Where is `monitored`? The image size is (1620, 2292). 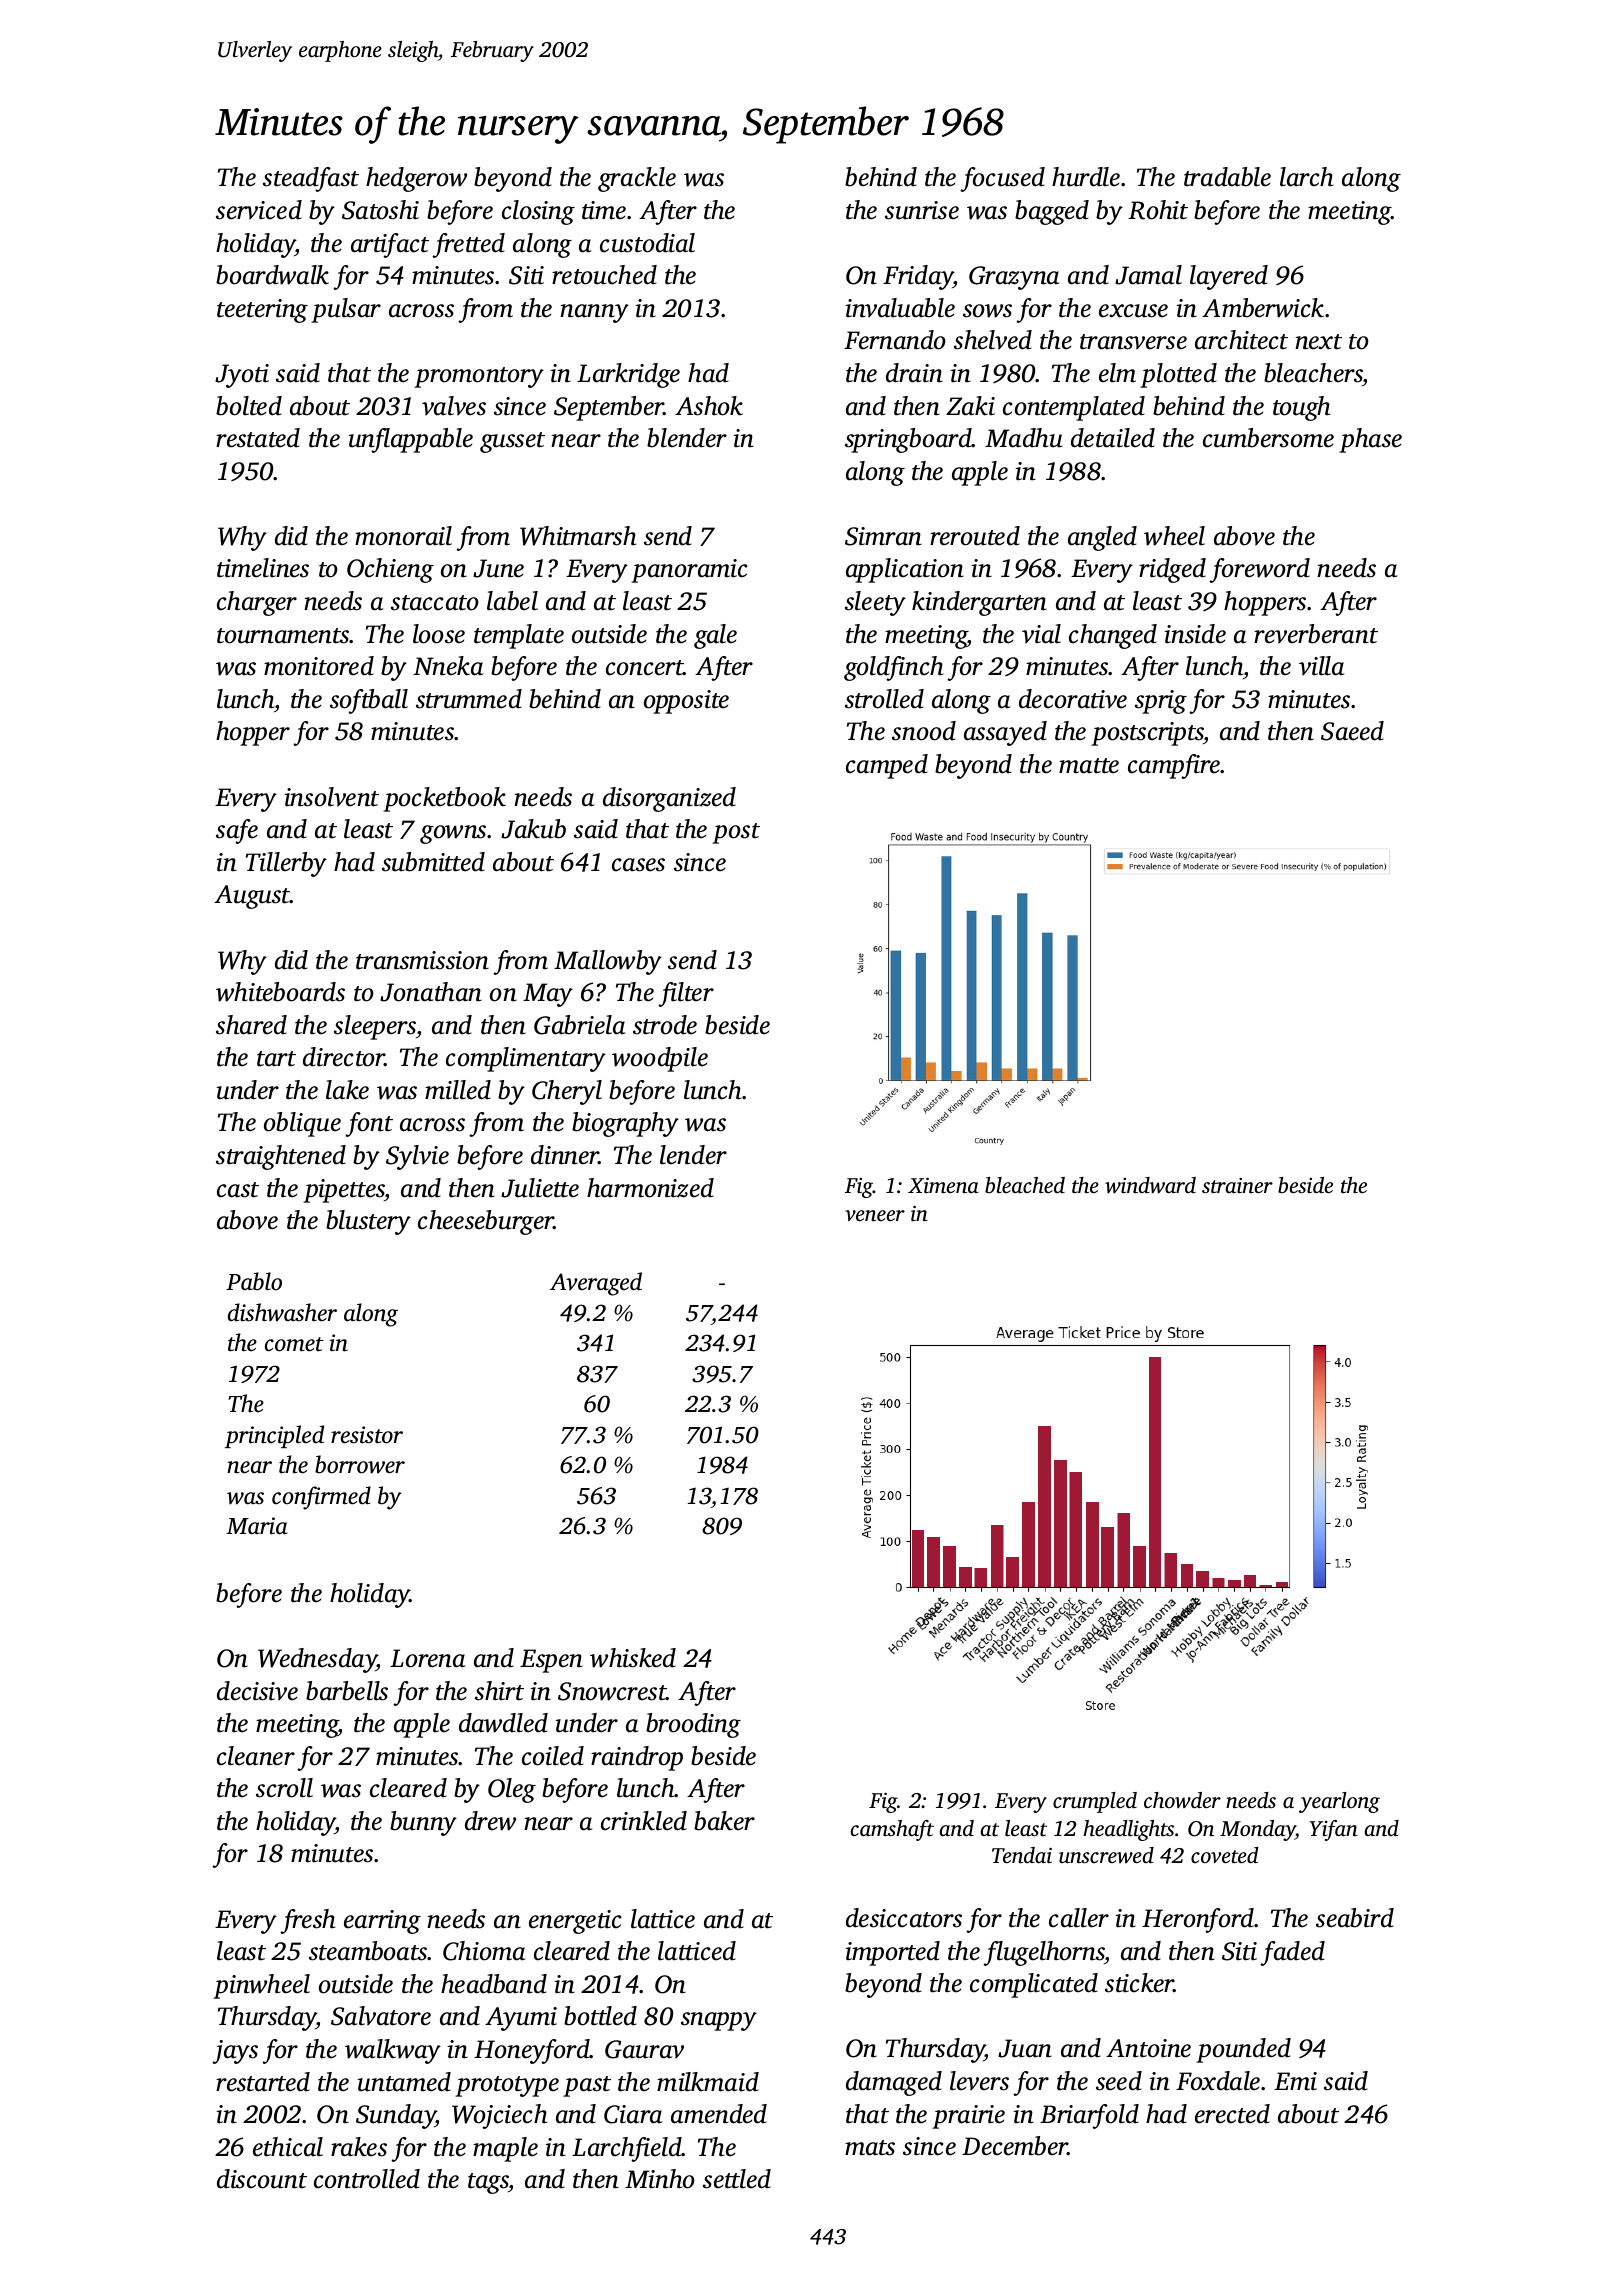 monitored is located at coordinates (319, 666).
